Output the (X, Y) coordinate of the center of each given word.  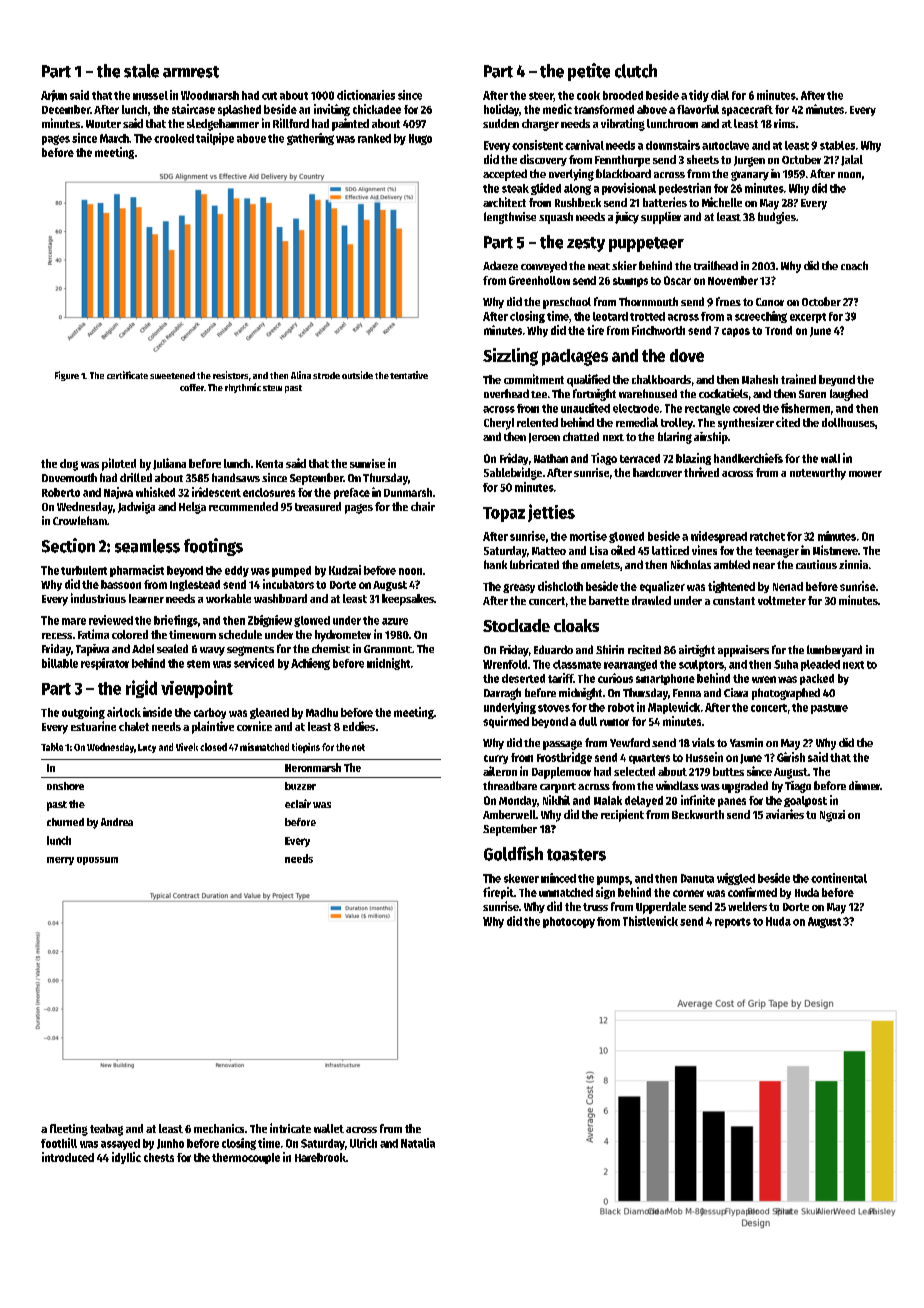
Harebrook (320, 1157)
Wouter (103, 124)
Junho (170, 1144)
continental (839, 878)
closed (213, 747)
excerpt (808, 318)
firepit (498, 893)
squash (556, 218)
